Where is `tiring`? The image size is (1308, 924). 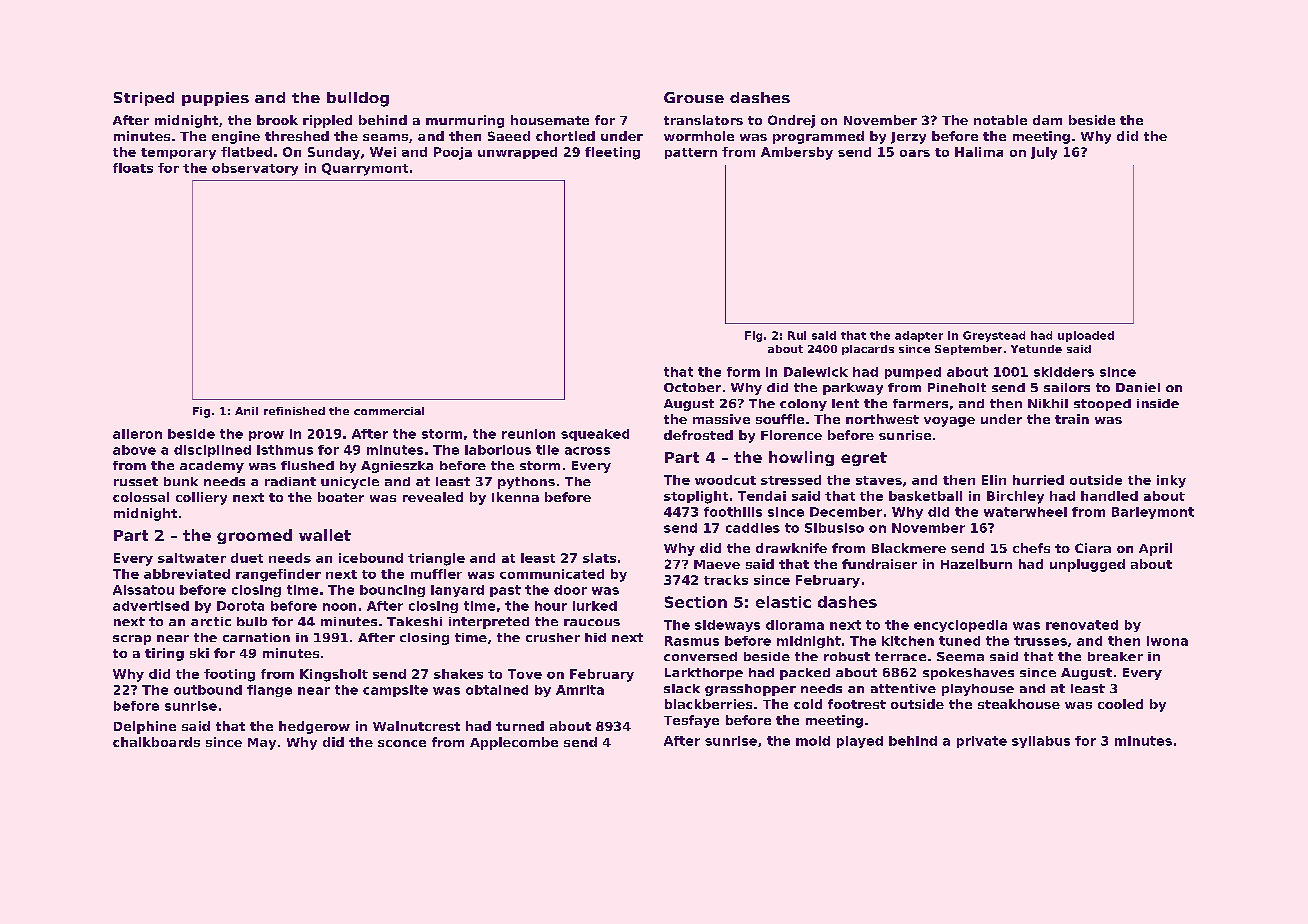 tiring is located at coordinates (164, 654).
